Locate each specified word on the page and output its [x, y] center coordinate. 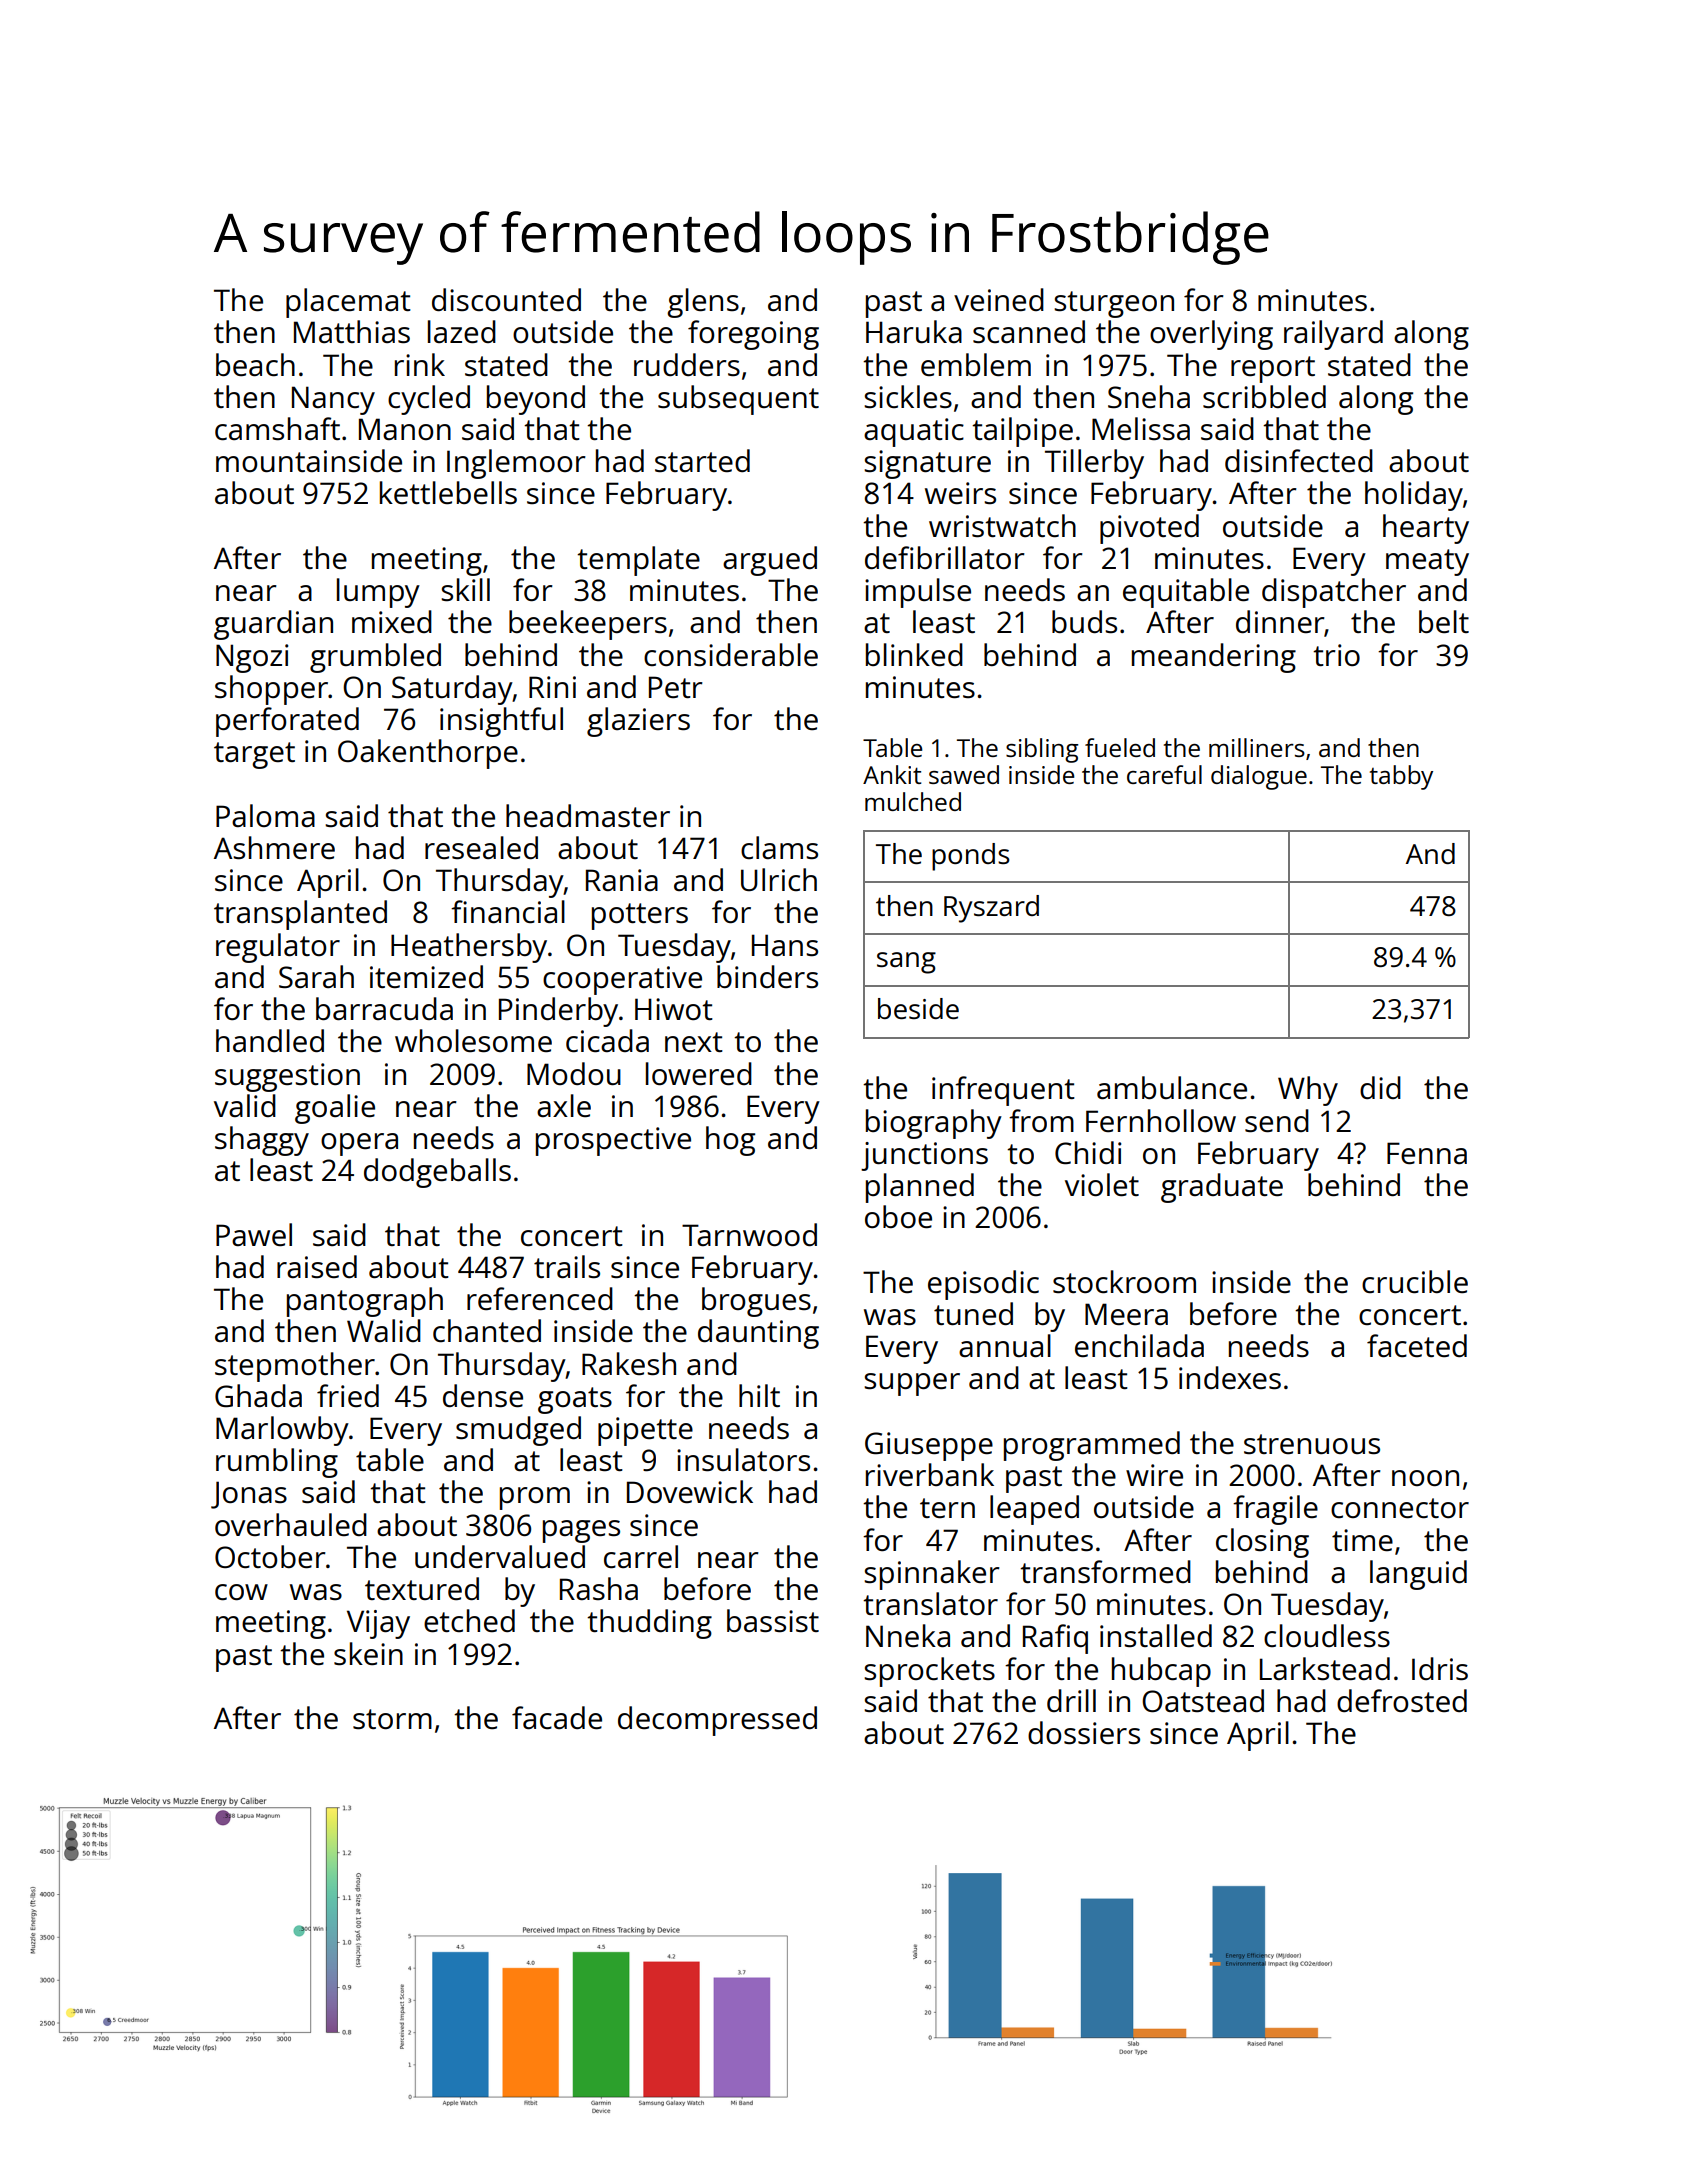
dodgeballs [437, 1173]
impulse [918, 593]
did [1380, 1087]
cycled [429, 400]
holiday [1414, 496]
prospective [613, 1141]
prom [535, 1498]
